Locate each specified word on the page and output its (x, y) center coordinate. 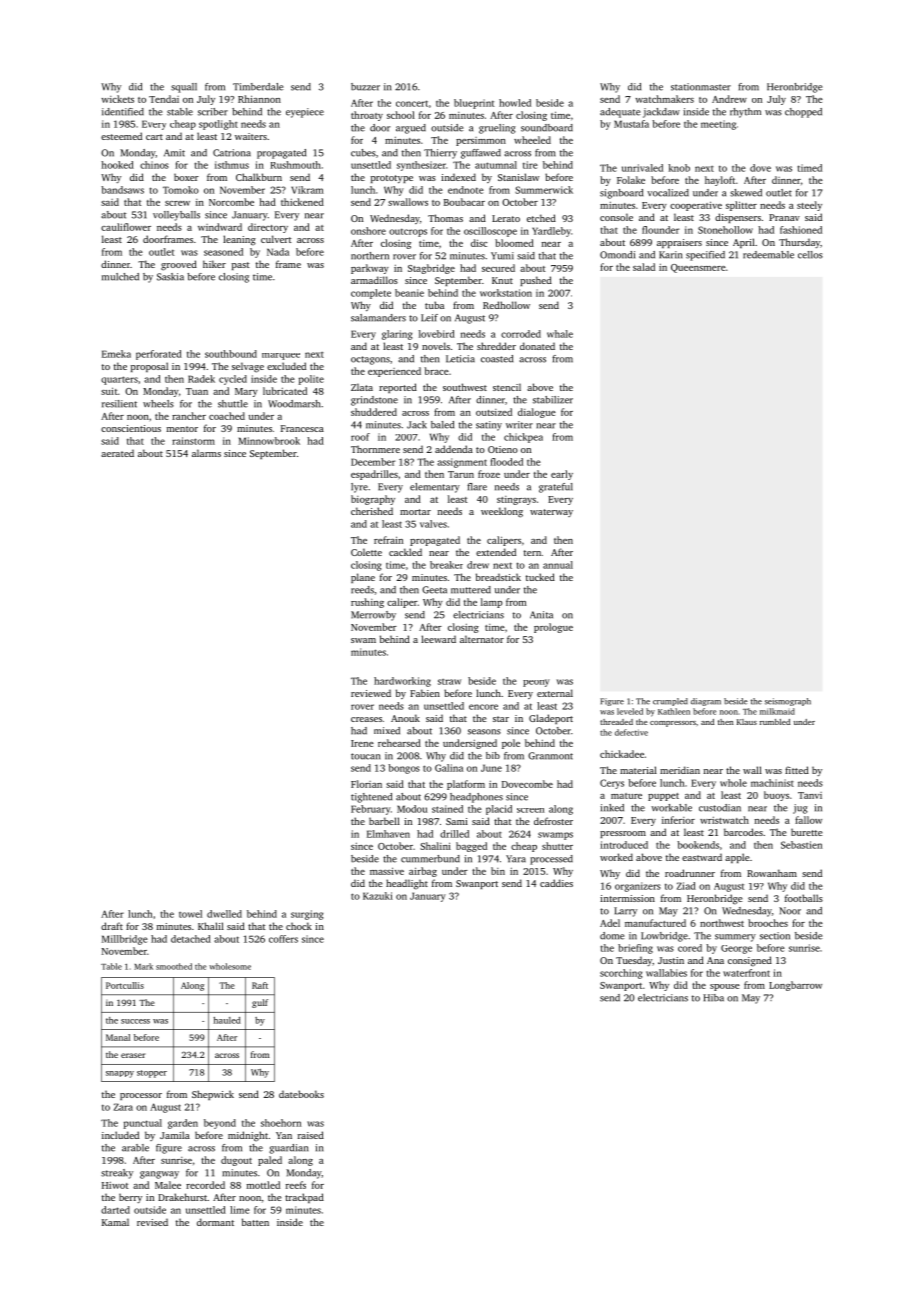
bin (498, 871)
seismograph (788, 702)
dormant (215, 1222)
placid (499, 810)
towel (190, 914)
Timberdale (258, 87)
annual (558, 565)
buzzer (365, 87)
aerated (117, 453)
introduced (624, 845)
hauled (227, 1020)
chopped (803, 113)
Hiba (713, 998)
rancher (189, 416)
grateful (556, 488)
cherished (372, 511)
